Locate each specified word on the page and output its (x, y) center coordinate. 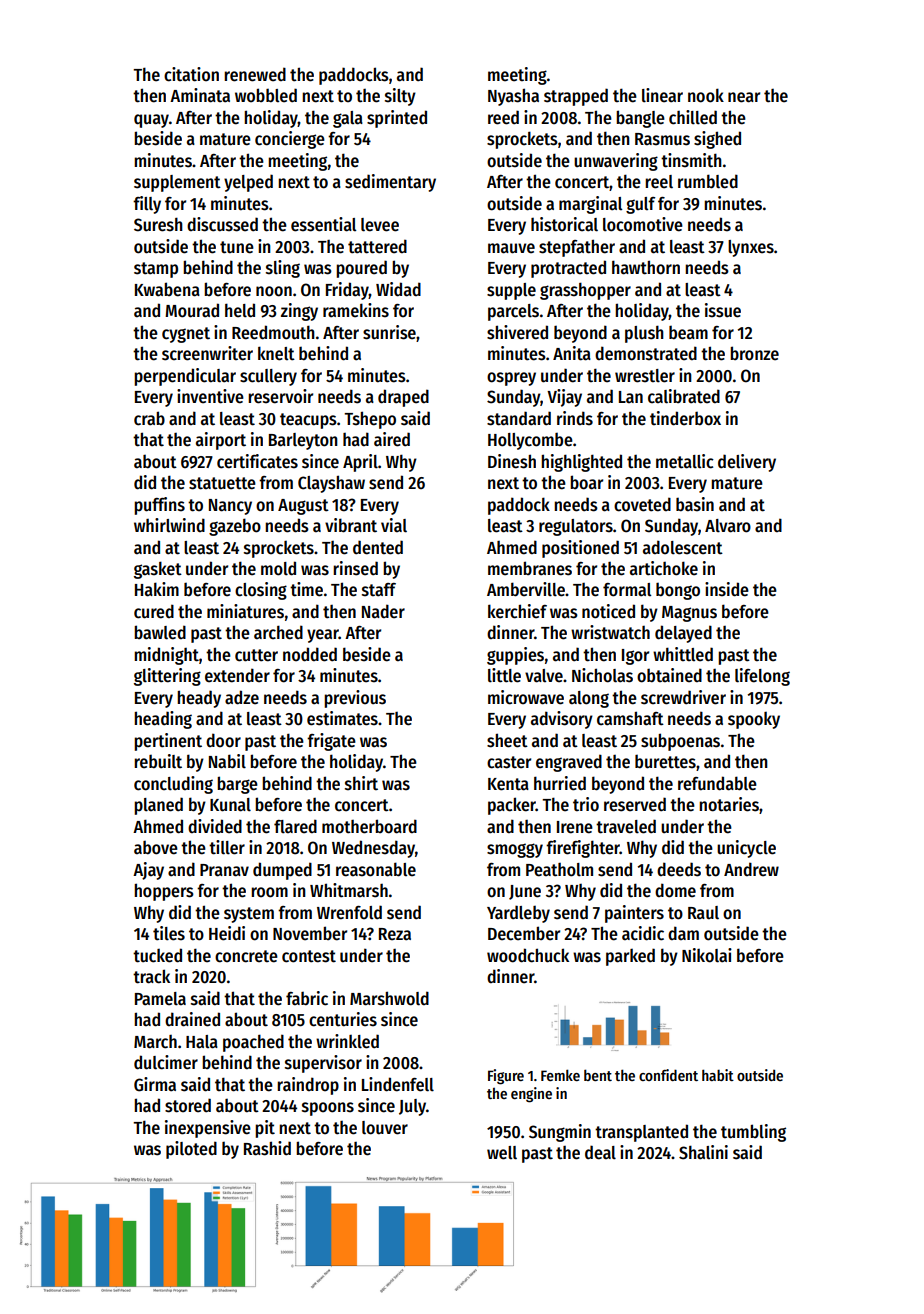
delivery (747, 463)
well (502, 1153)
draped (403, 398)
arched (278, 632)
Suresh (158, 224)
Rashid (267, 1148)
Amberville (526, 589)
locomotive (643, 224)
